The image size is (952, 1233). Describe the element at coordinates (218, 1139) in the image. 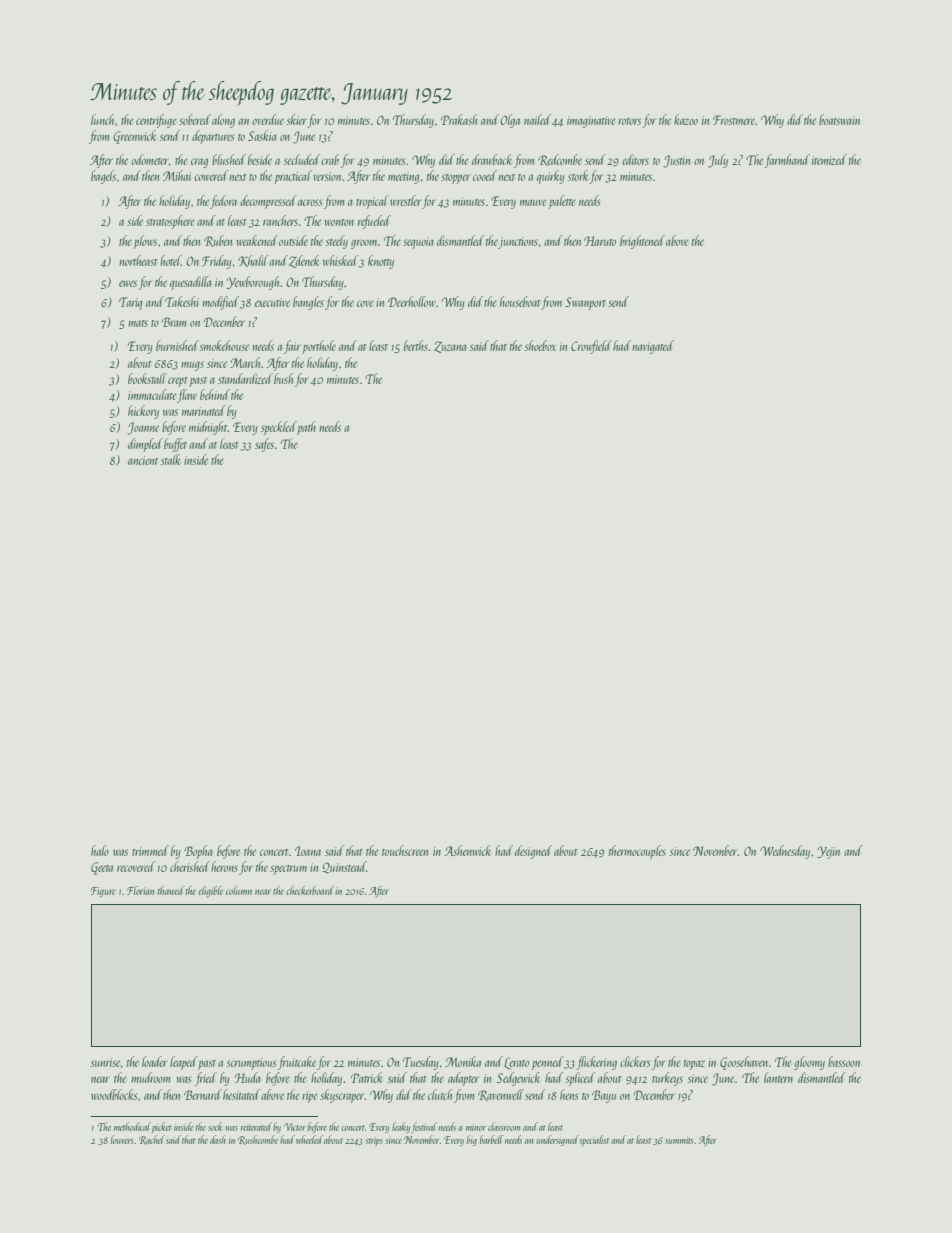

I see `dash` at that location.
